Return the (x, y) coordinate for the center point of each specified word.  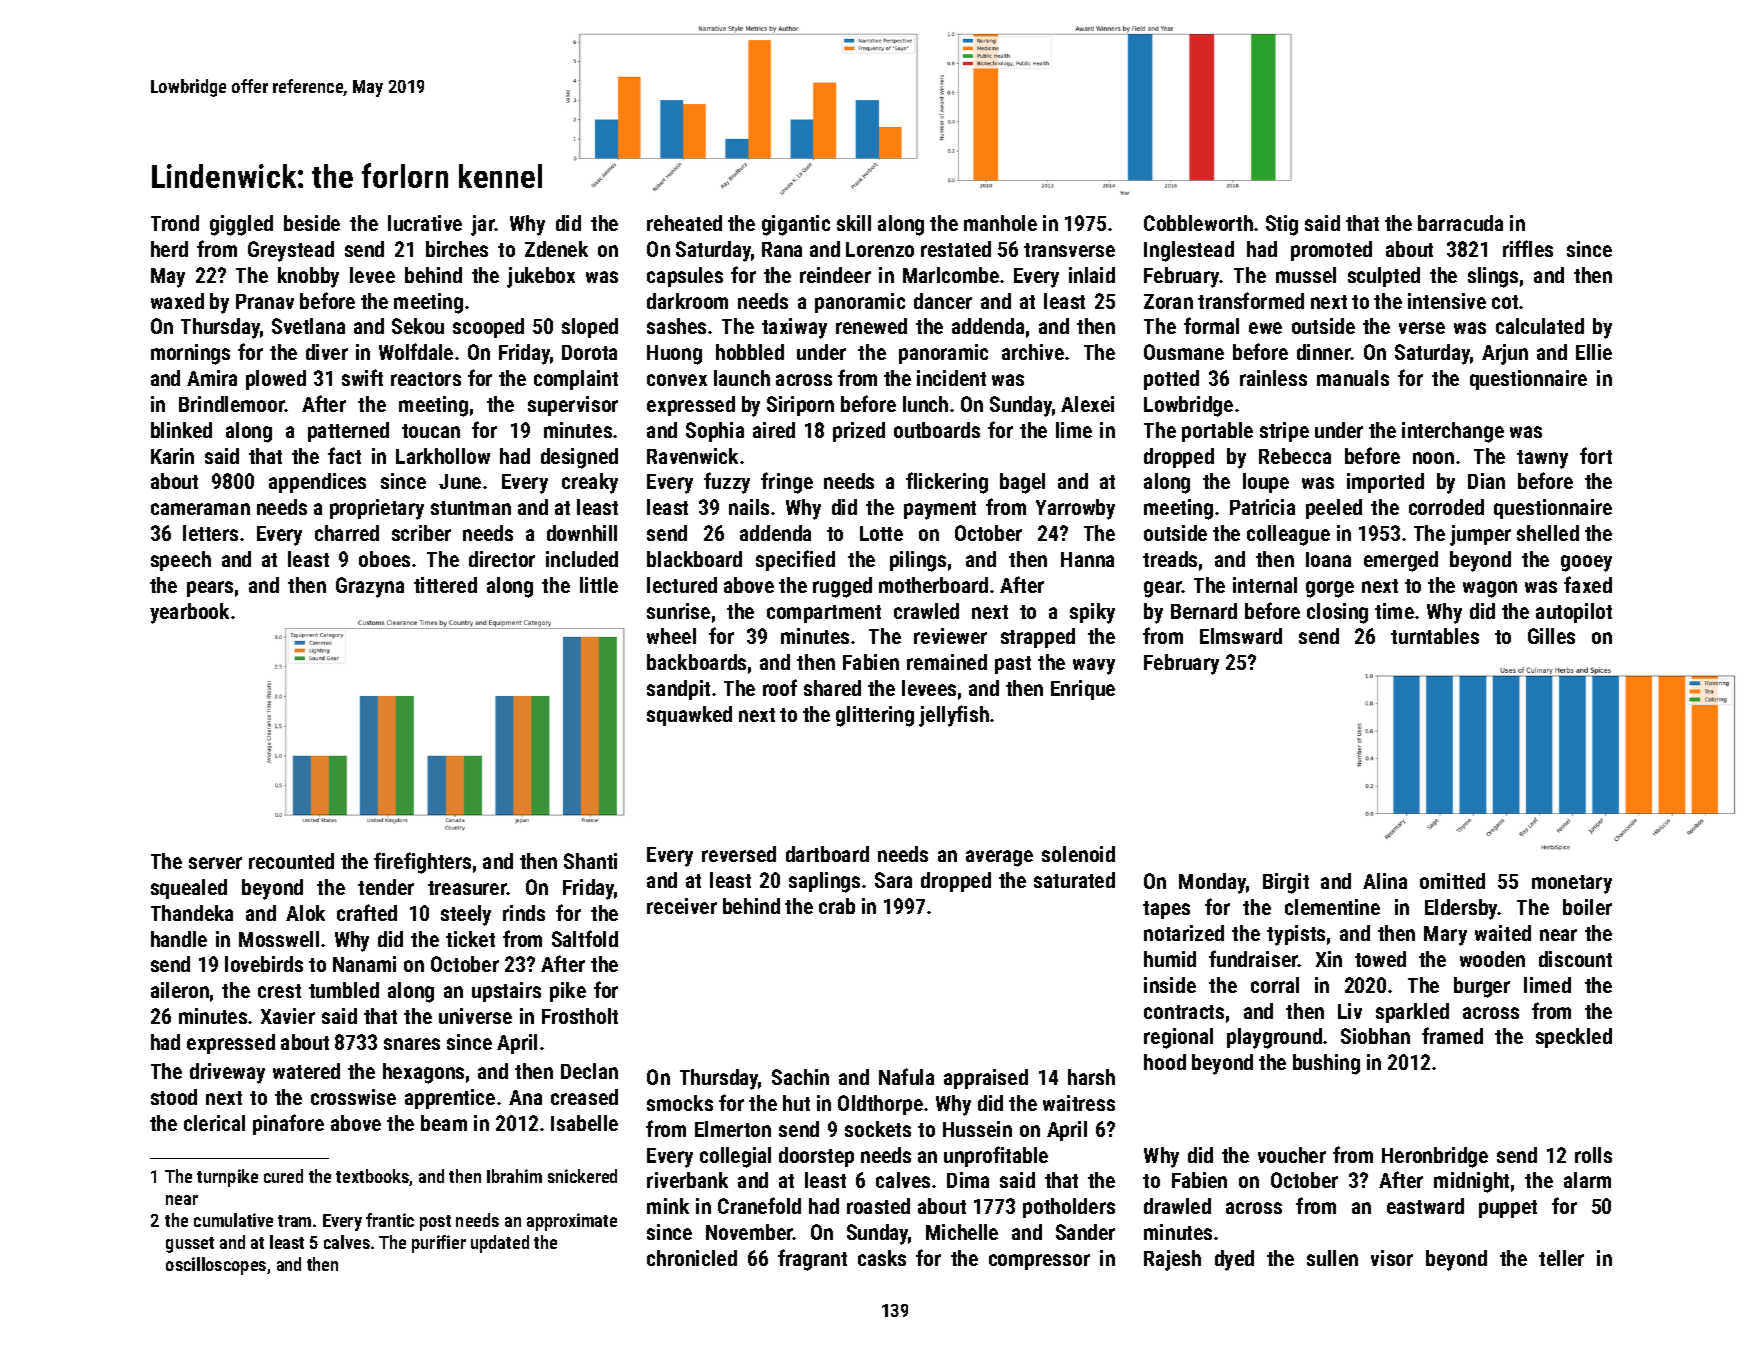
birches (457, 249)
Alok (305, 913)
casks (882, 1258)
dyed (1234, 1260)
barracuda (1460, 223)
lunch (925, 404)
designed (579, 458)
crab (837, 906)
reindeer (835, 275)
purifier (439, 1244)
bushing (1326, 1064)
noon (1433, 458)
